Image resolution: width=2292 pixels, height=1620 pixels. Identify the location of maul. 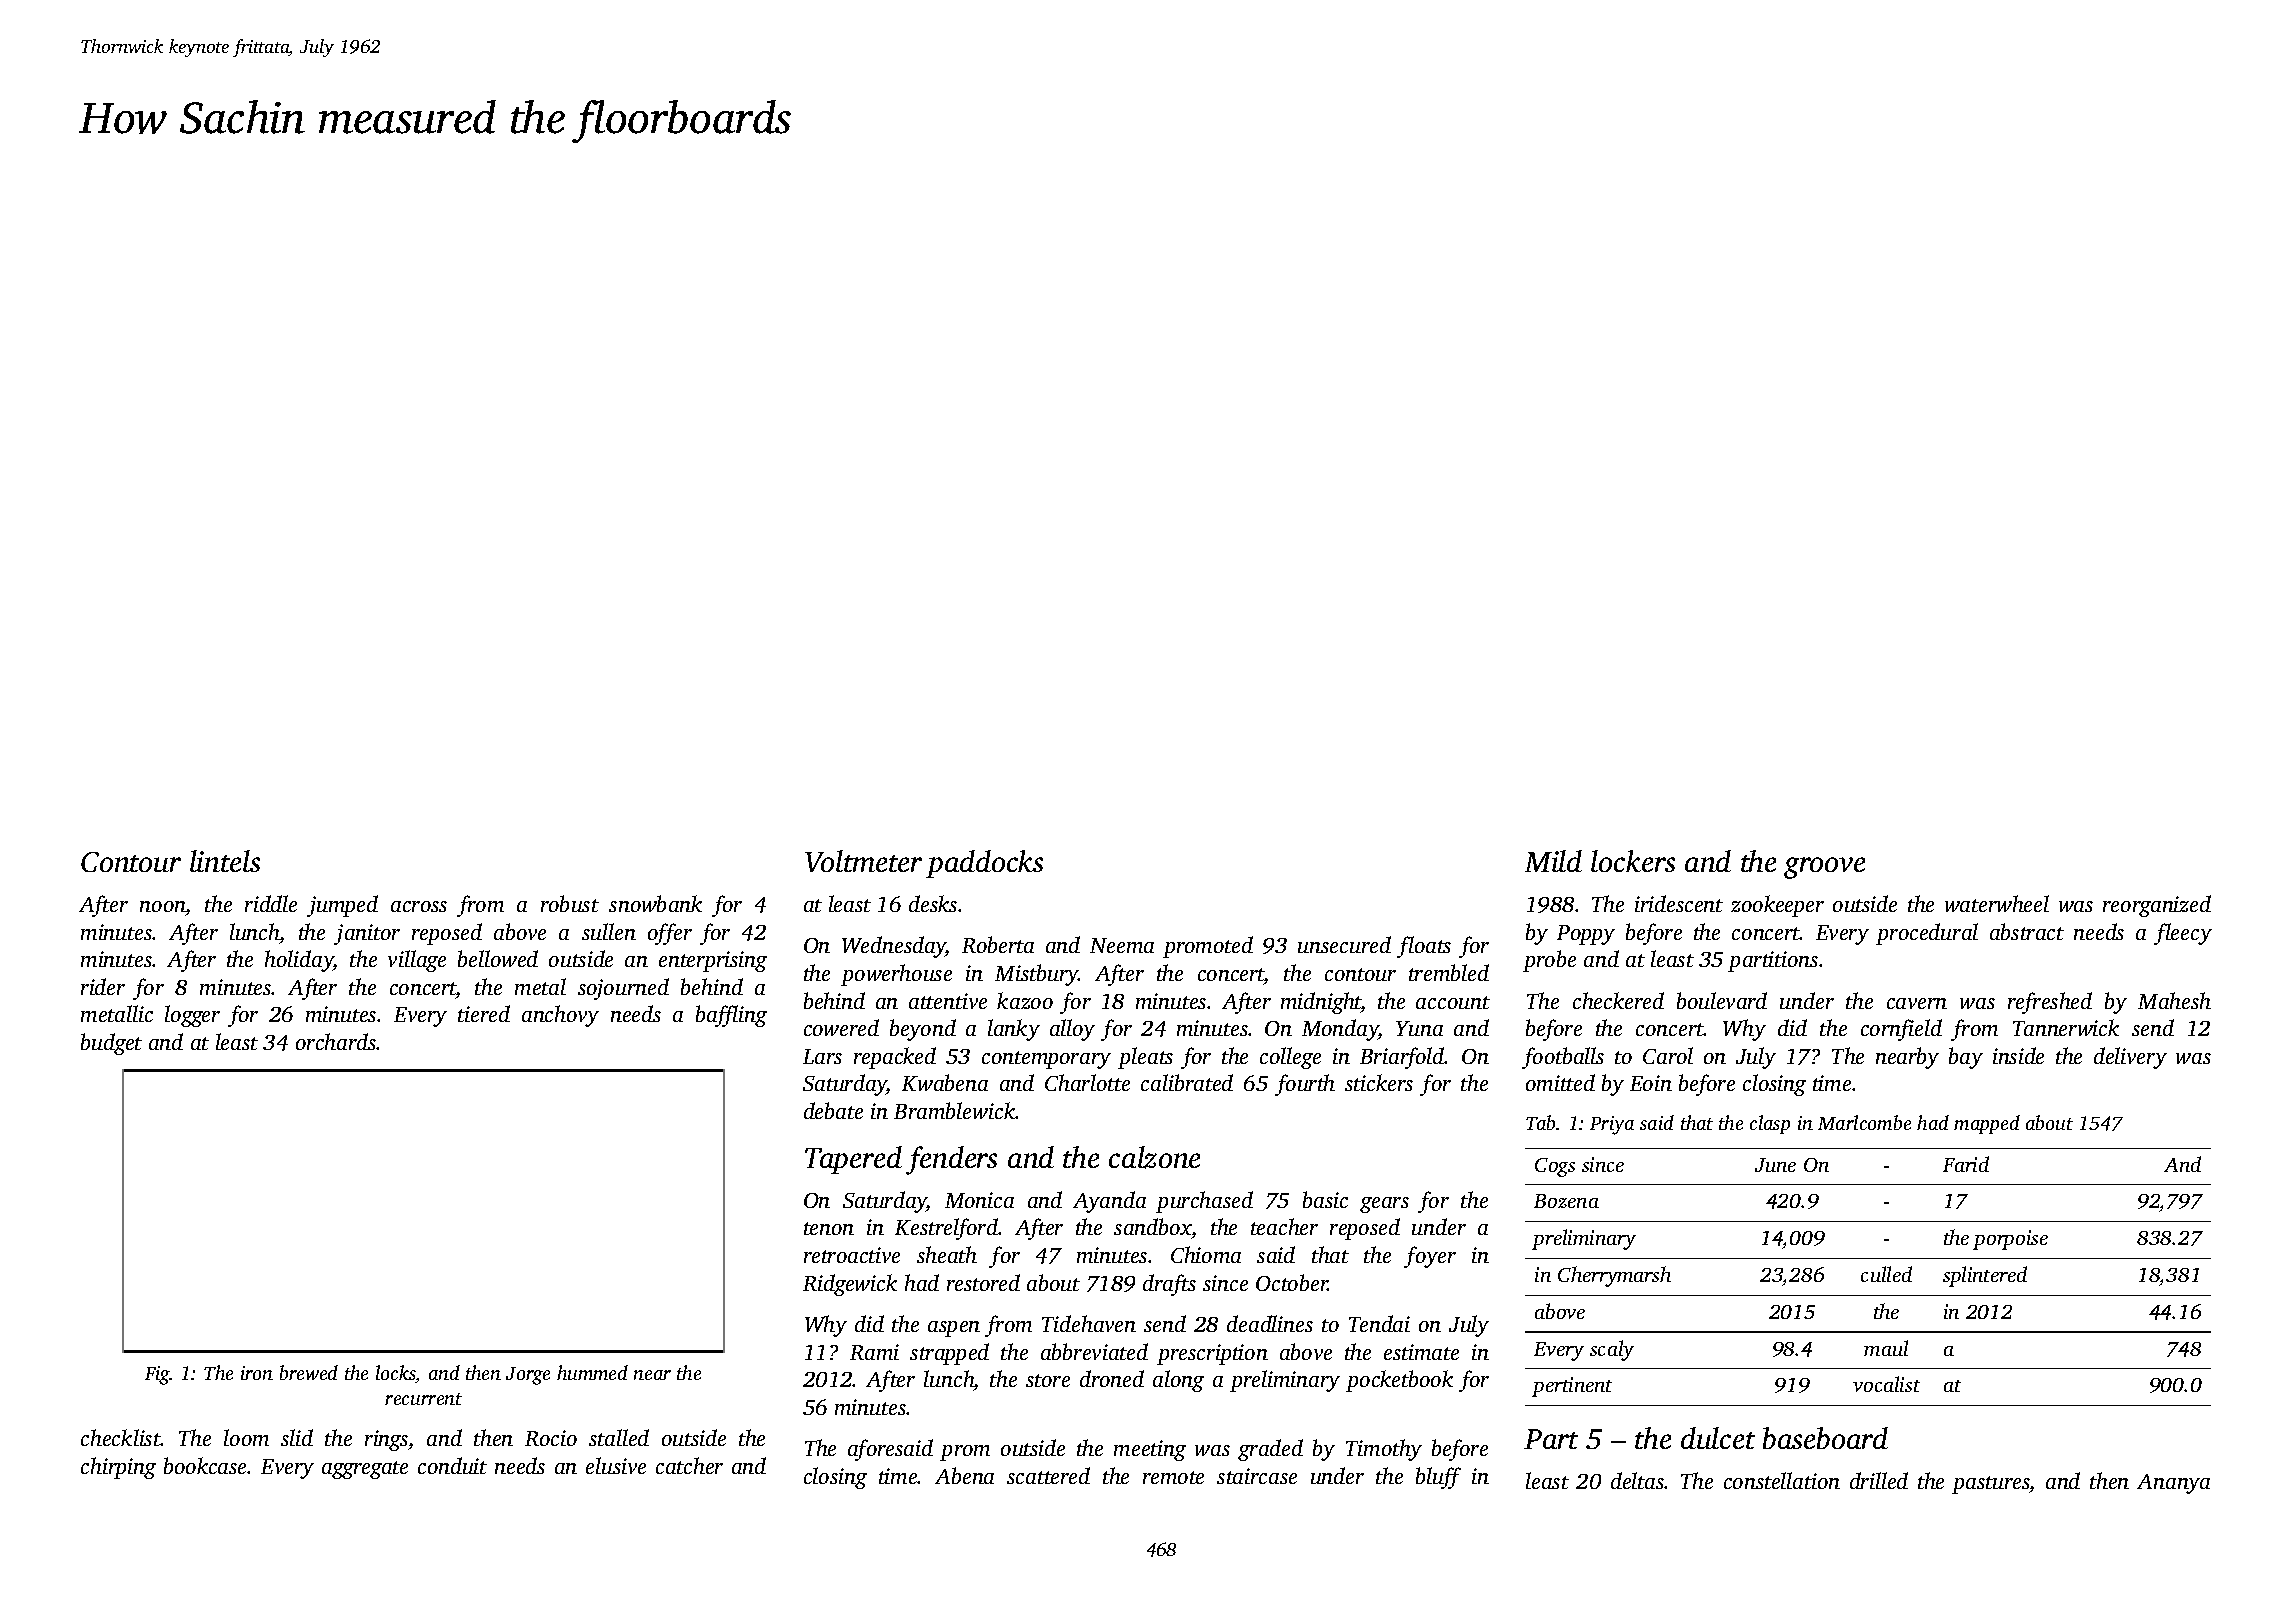
(1886, 1348).
